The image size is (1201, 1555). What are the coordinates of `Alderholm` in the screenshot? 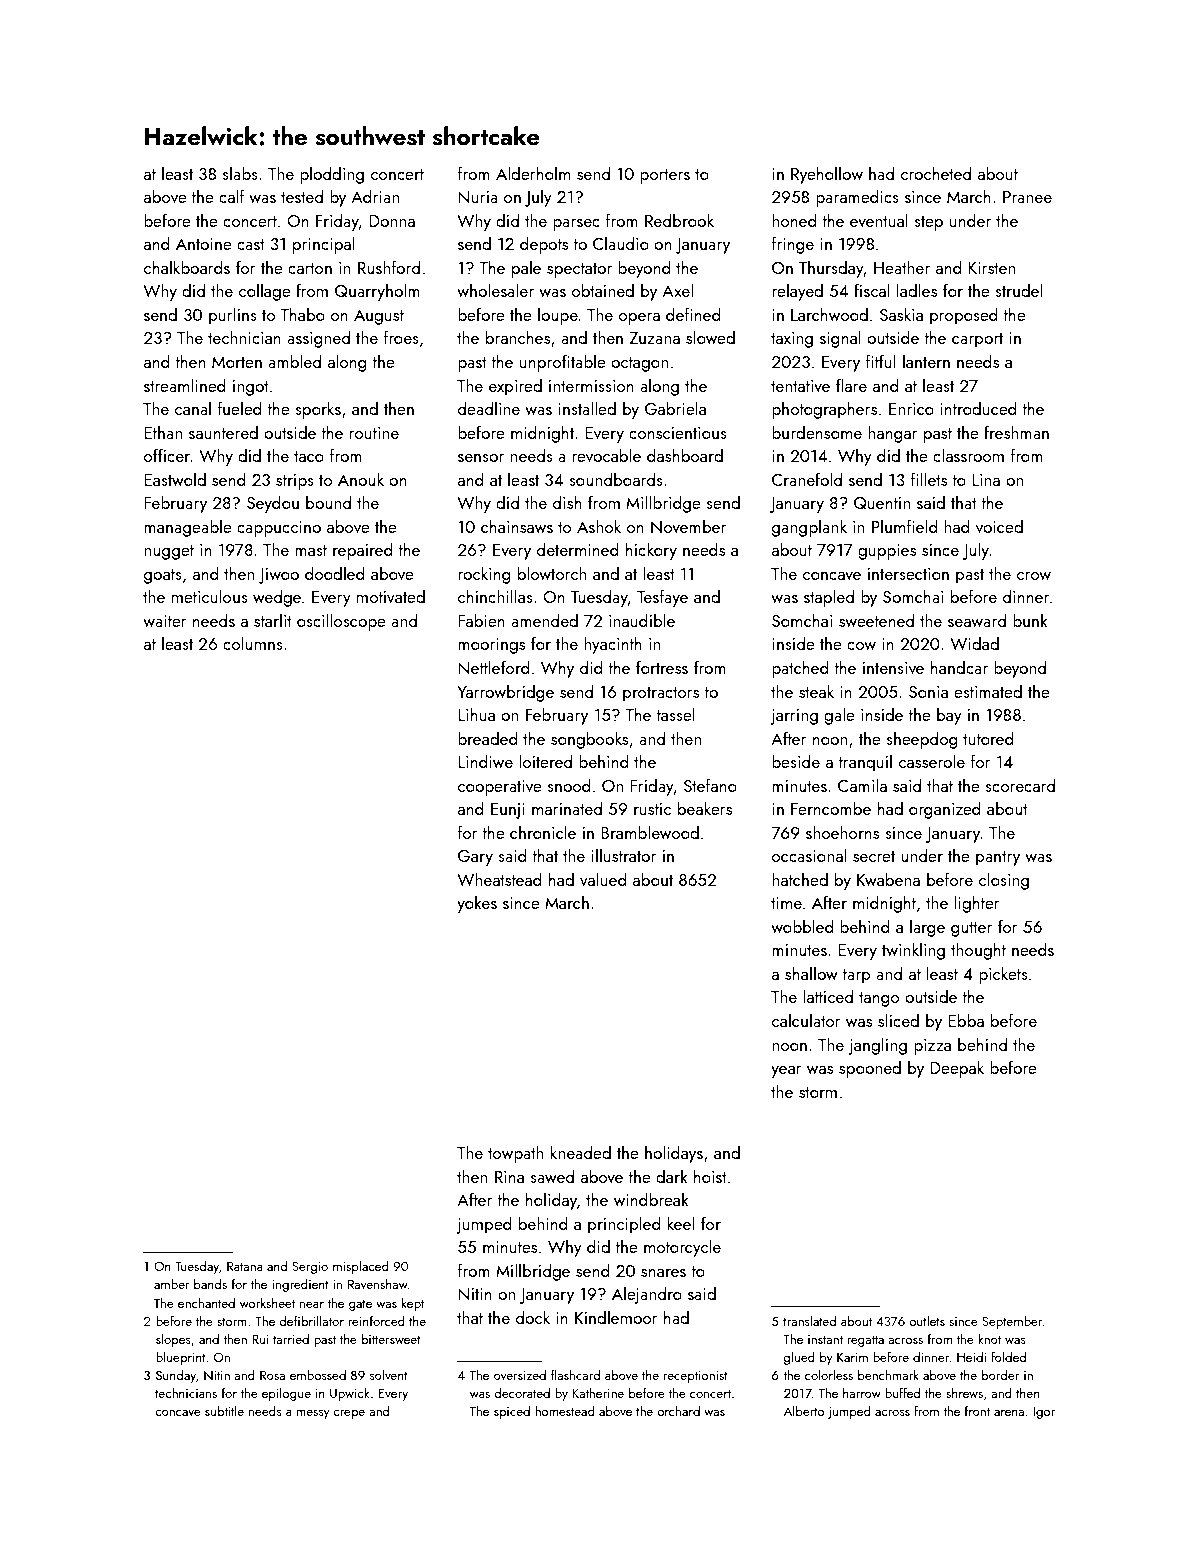 It's located at (533, 173).
